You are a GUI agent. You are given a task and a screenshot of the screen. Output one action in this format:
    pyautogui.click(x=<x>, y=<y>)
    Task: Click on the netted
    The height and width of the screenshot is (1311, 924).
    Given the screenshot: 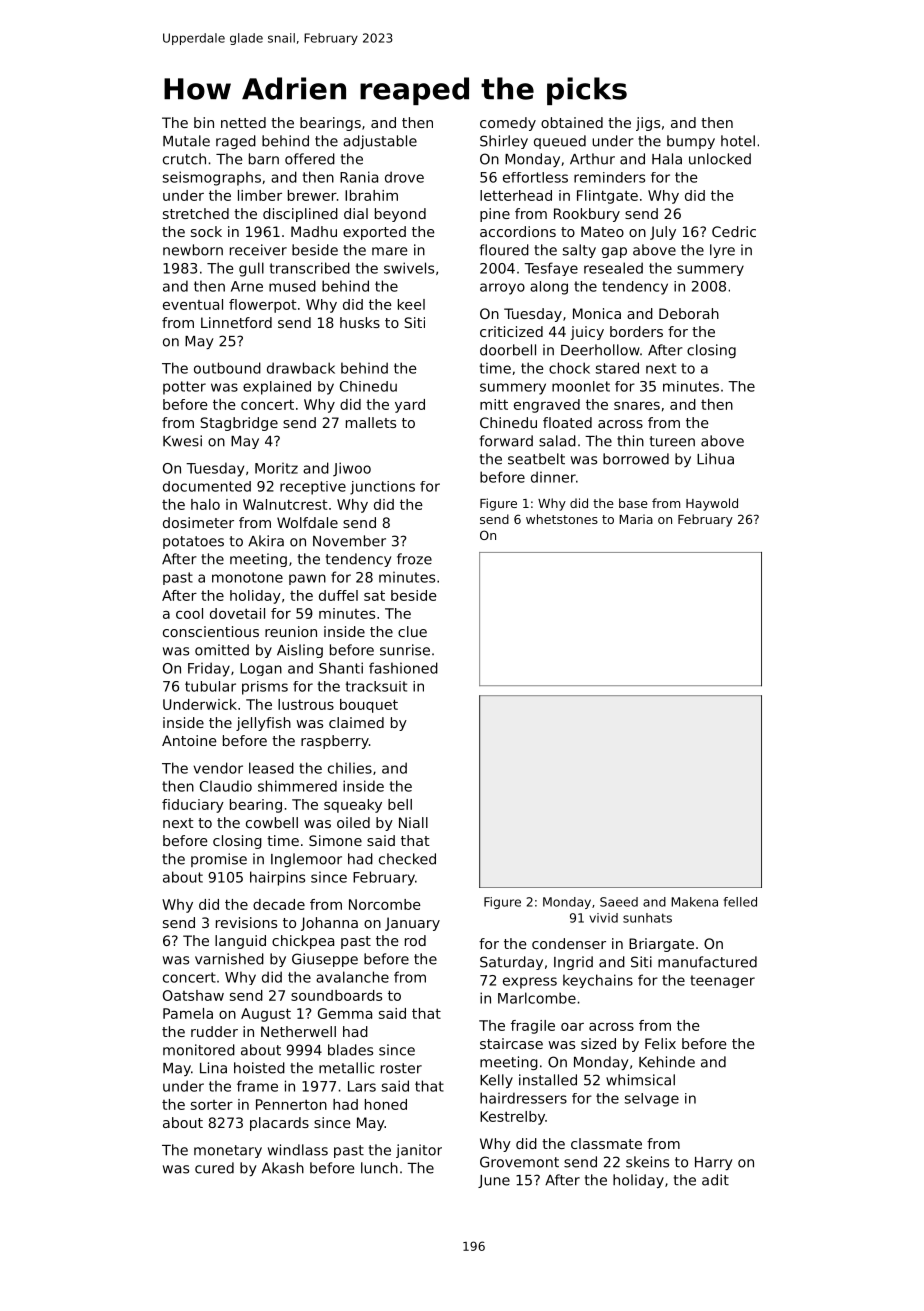 What is the action you would take?
    pyautogui.click(x=243, y=122)
